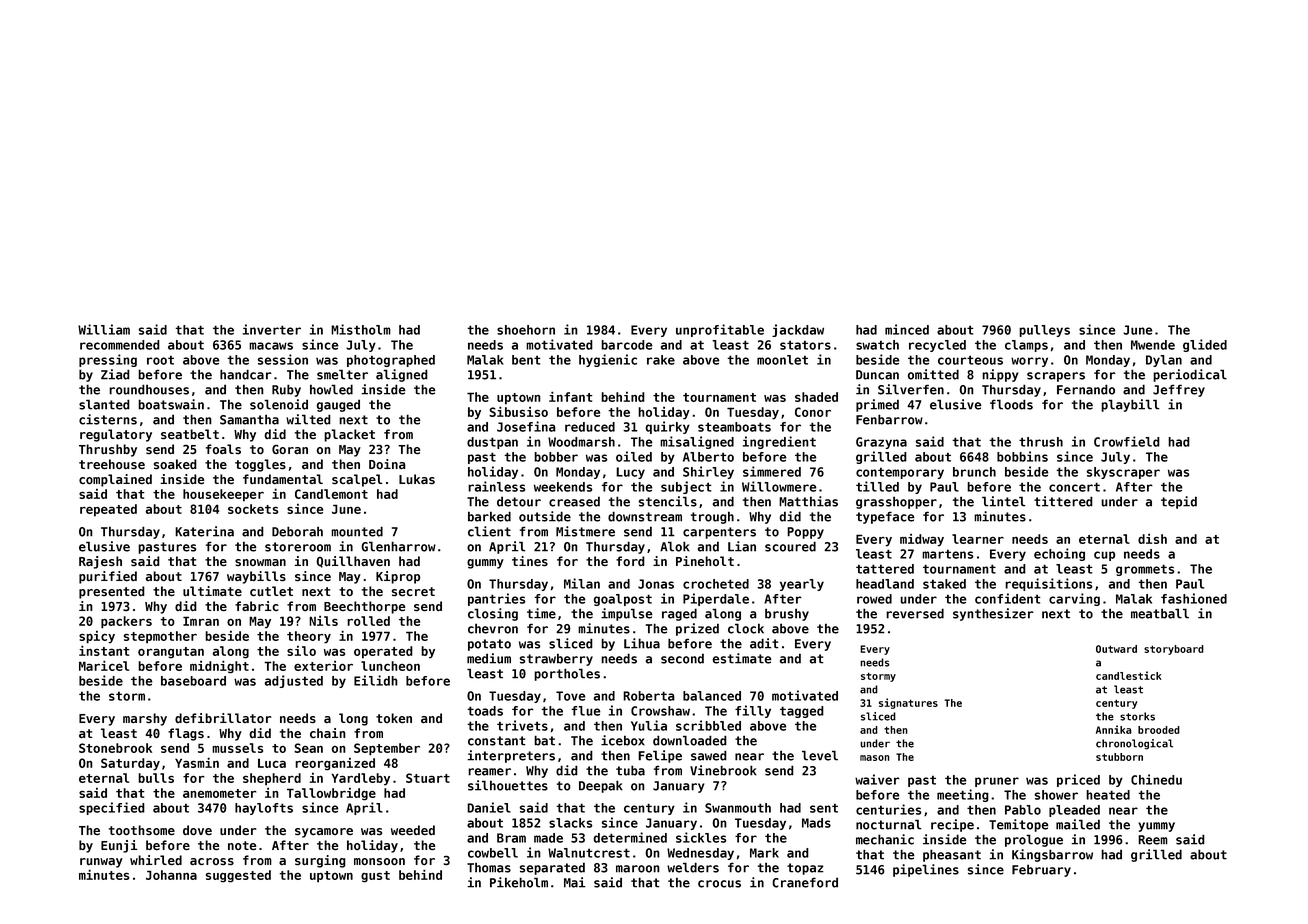  What do you see at coordinates (1011, 404) in the screenshot?
I see `floods` at bounding box center [1011, 404].
